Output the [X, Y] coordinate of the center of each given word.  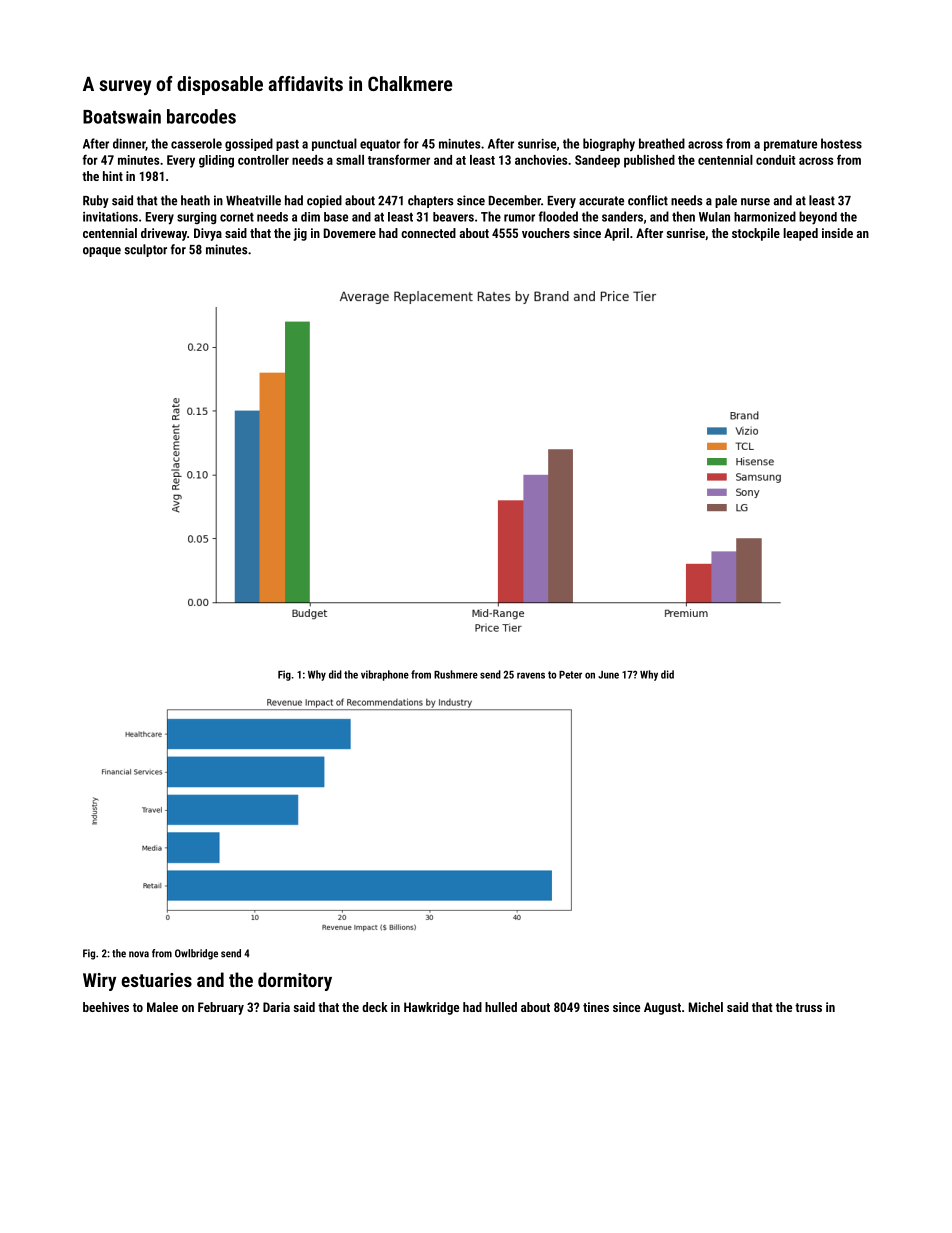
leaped [800, 234]
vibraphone [385, 675]
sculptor [145, 250]
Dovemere [350, 233]
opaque [102, 252]
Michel [706, 1007]
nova [139, 954]
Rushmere [456, 674]
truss [808, 1007]
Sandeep [597, 161]
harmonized [765, 216]
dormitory [295, 981]
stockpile [756, 234]
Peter [570, 675]
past [287, 145]
